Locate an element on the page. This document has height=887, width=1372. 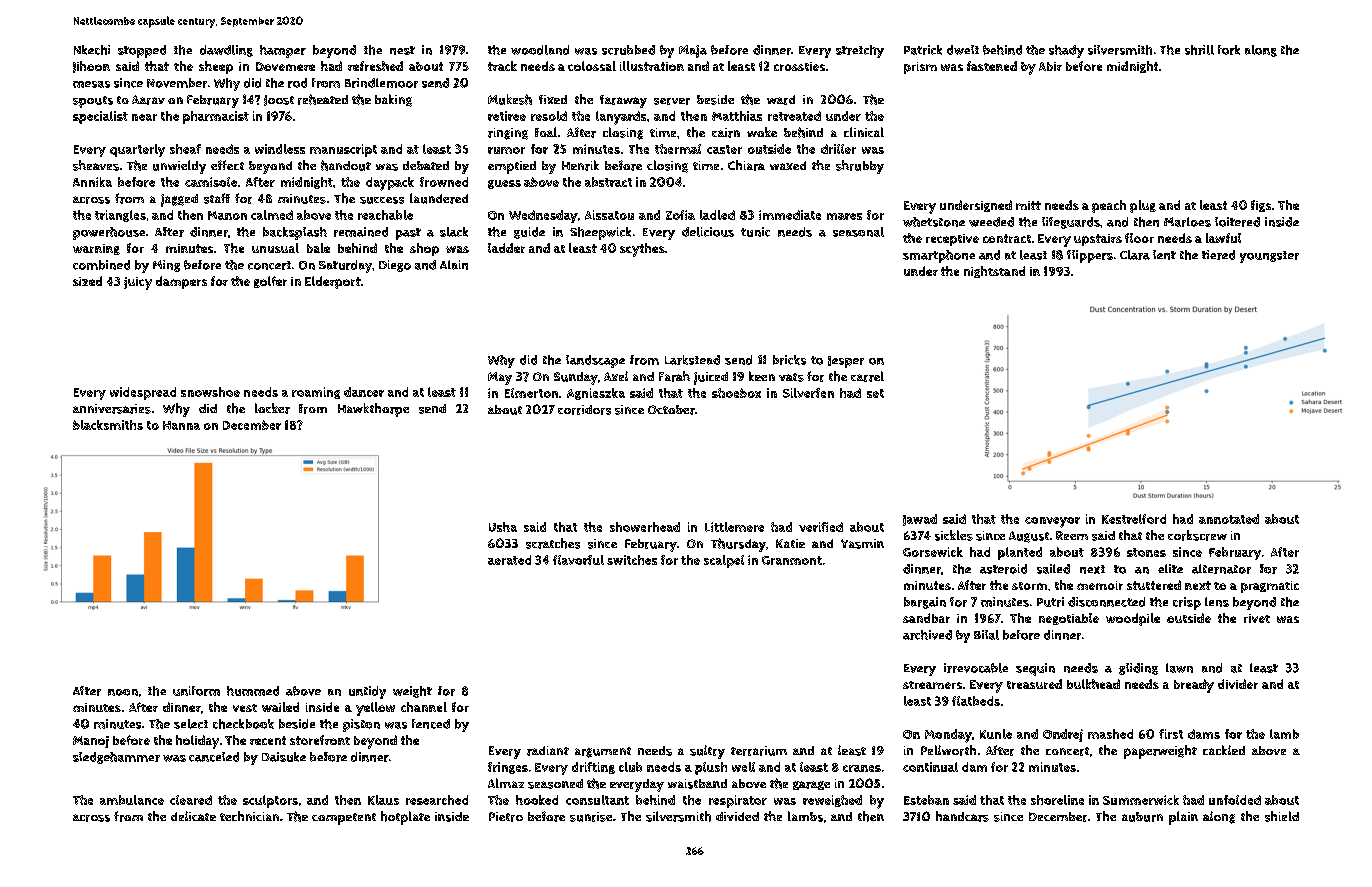
ambulance is located at coordinates (132, 800).
